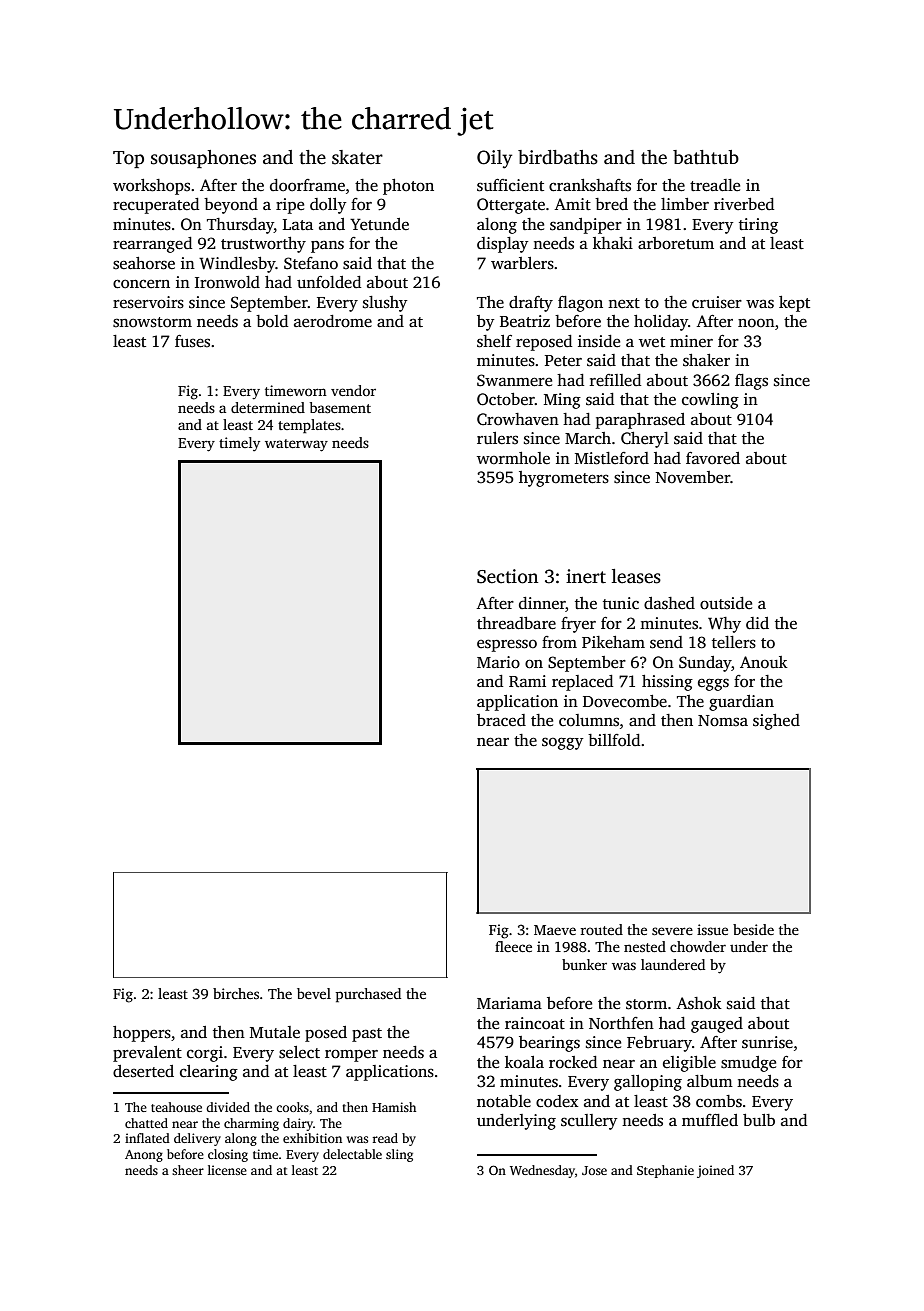 This screenshot has width=924, height=1311. Describe the element at coordinates (498, 662) in the screenshot. I see `Mario` at that location.
